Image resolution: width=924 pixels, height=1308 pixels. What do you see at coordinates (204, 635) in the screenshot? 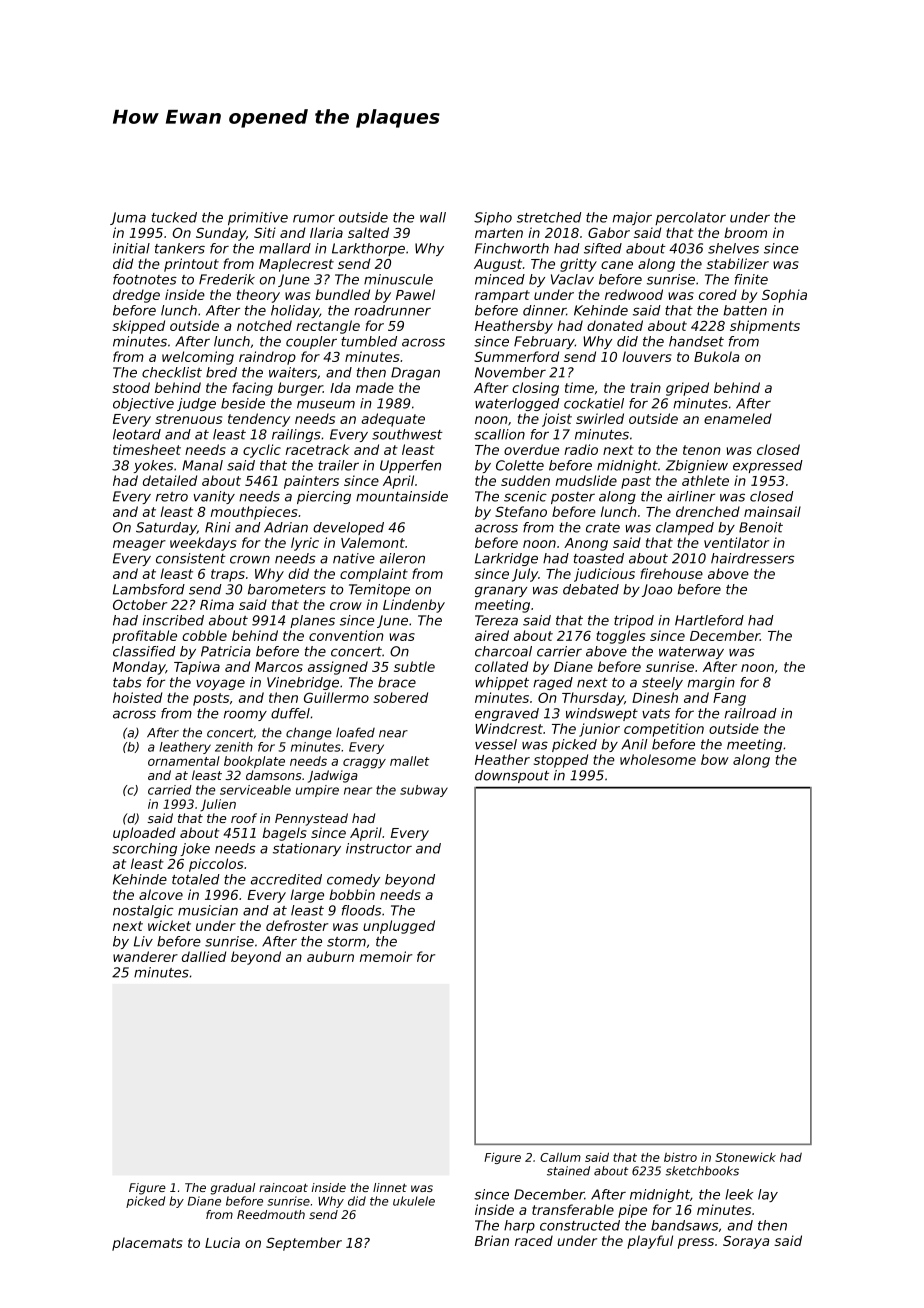
I see `cobble` at bounding box center [204, 635].
